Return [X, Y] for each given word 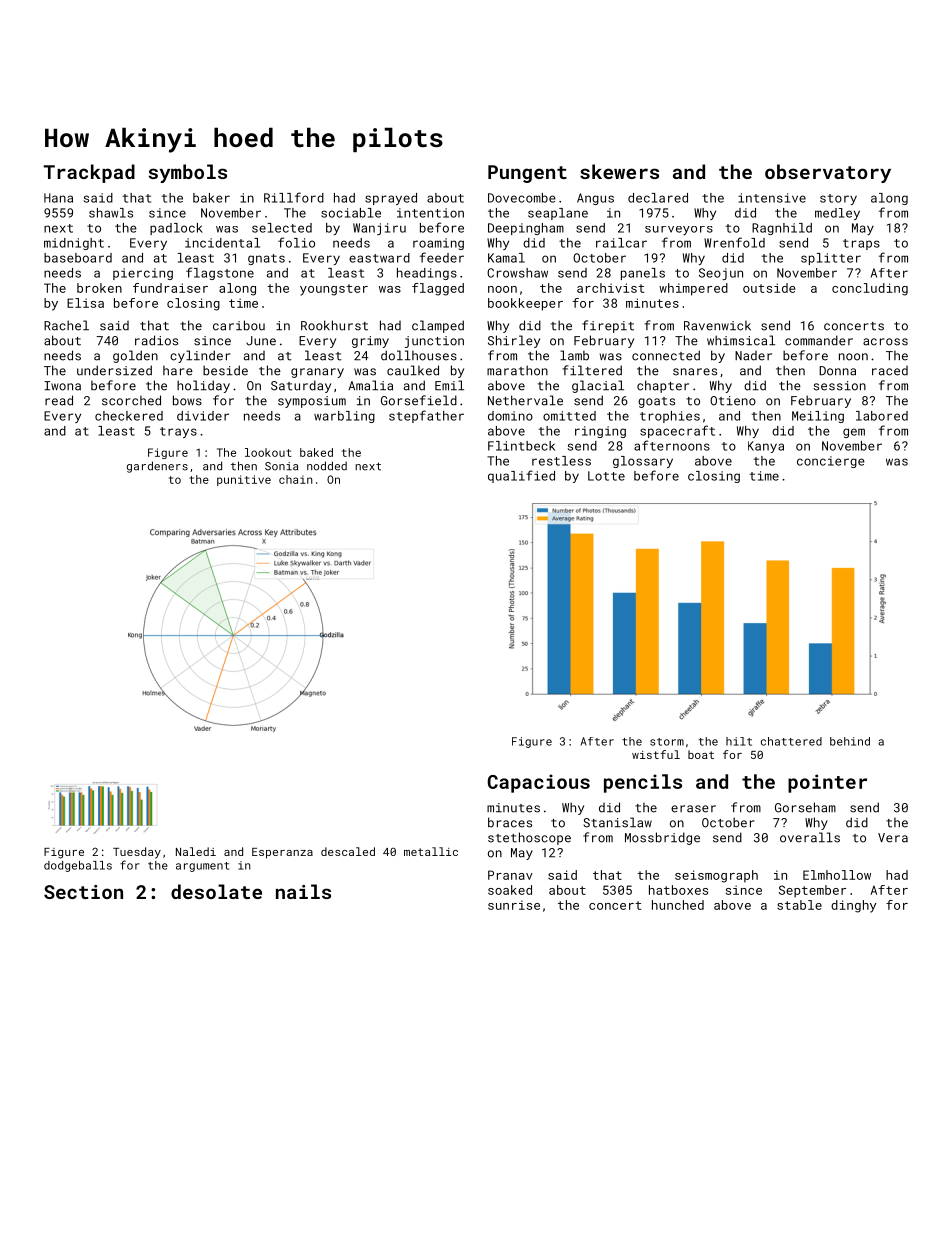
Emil [449, 385]
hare [178, 370]
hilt [739, 741]
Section [83, 892]
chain [295, 479]
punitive [244, 480]
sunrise [514, 905]
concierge [831, 462]
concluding [870, 289]
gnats [266, 259]
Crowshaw [517, 273]
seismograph [716, 876]
